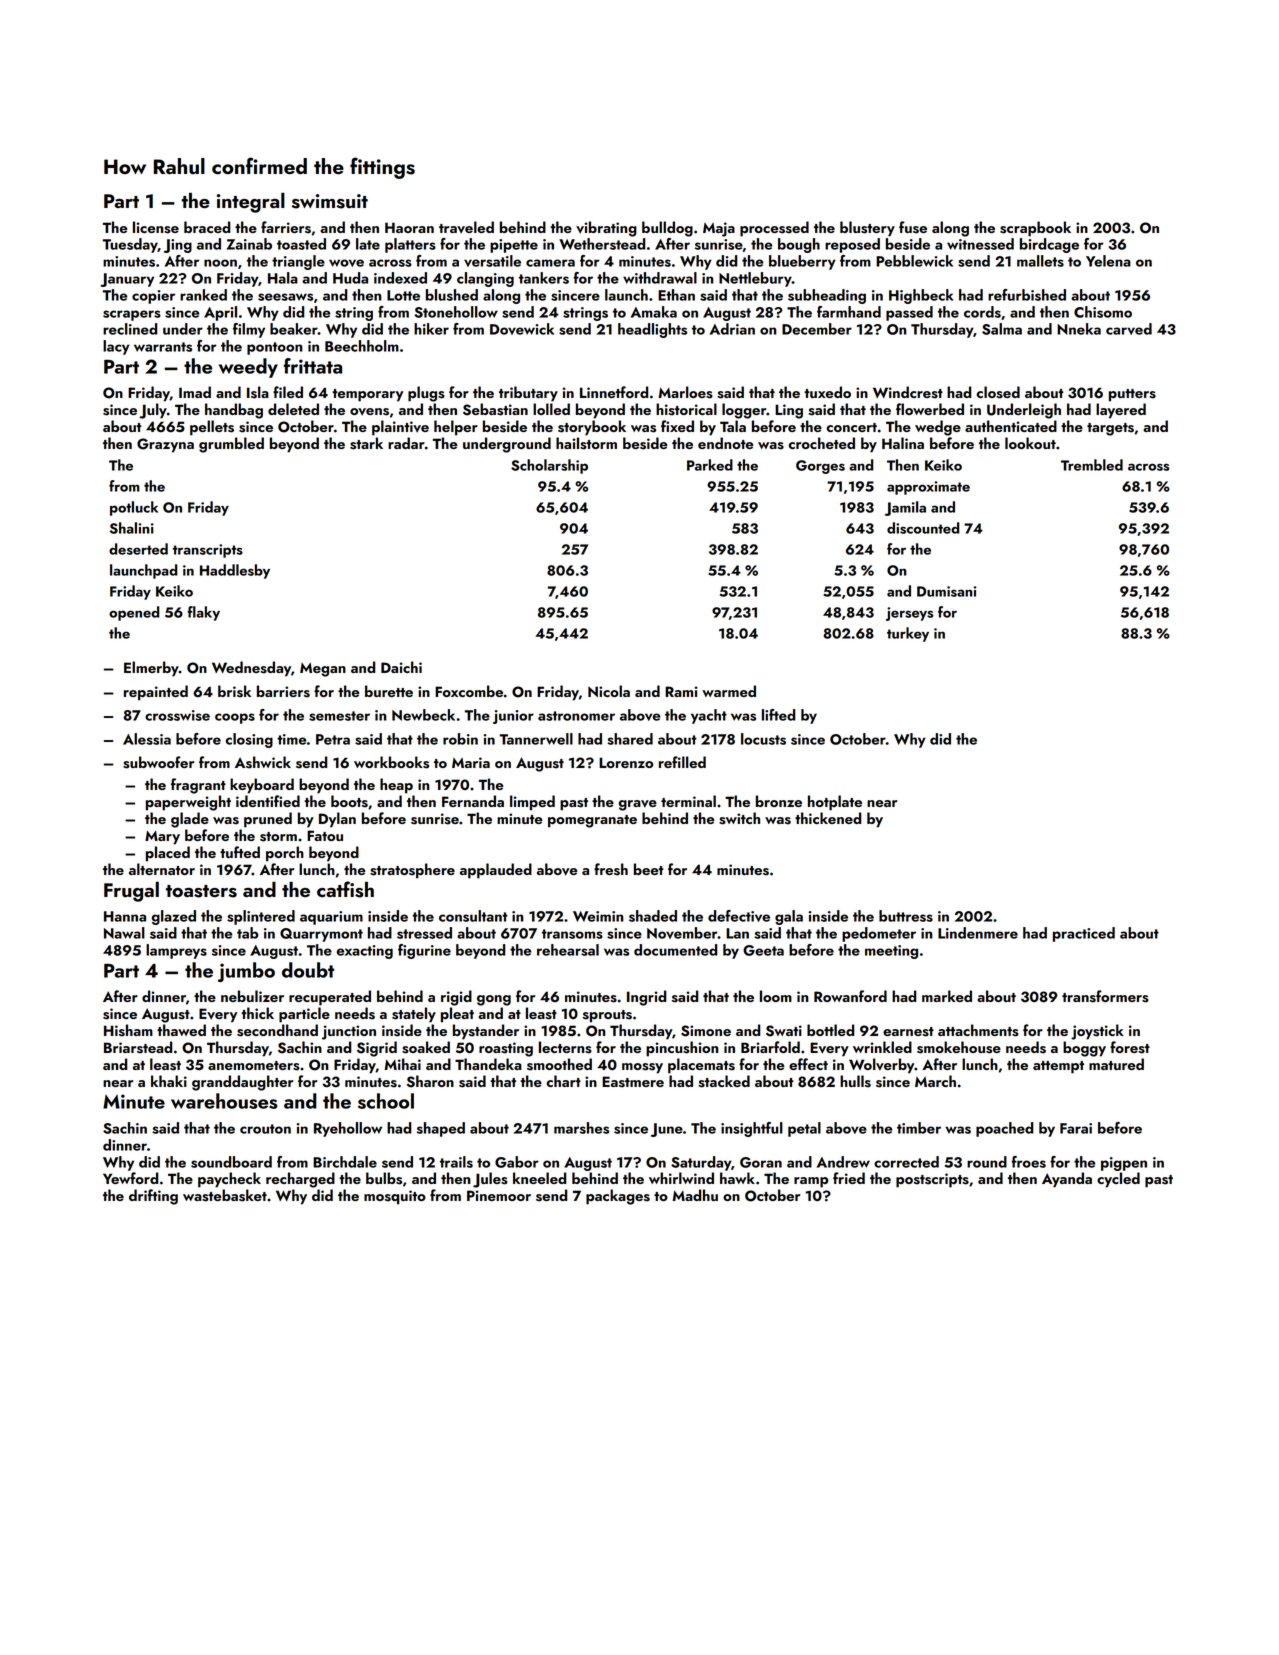 This screenshot has width=1279, height=1655. What do you see at coordinates (755, 279) in the screenshot?
I see `Nettlebury` at bounding box center [755, 279].
